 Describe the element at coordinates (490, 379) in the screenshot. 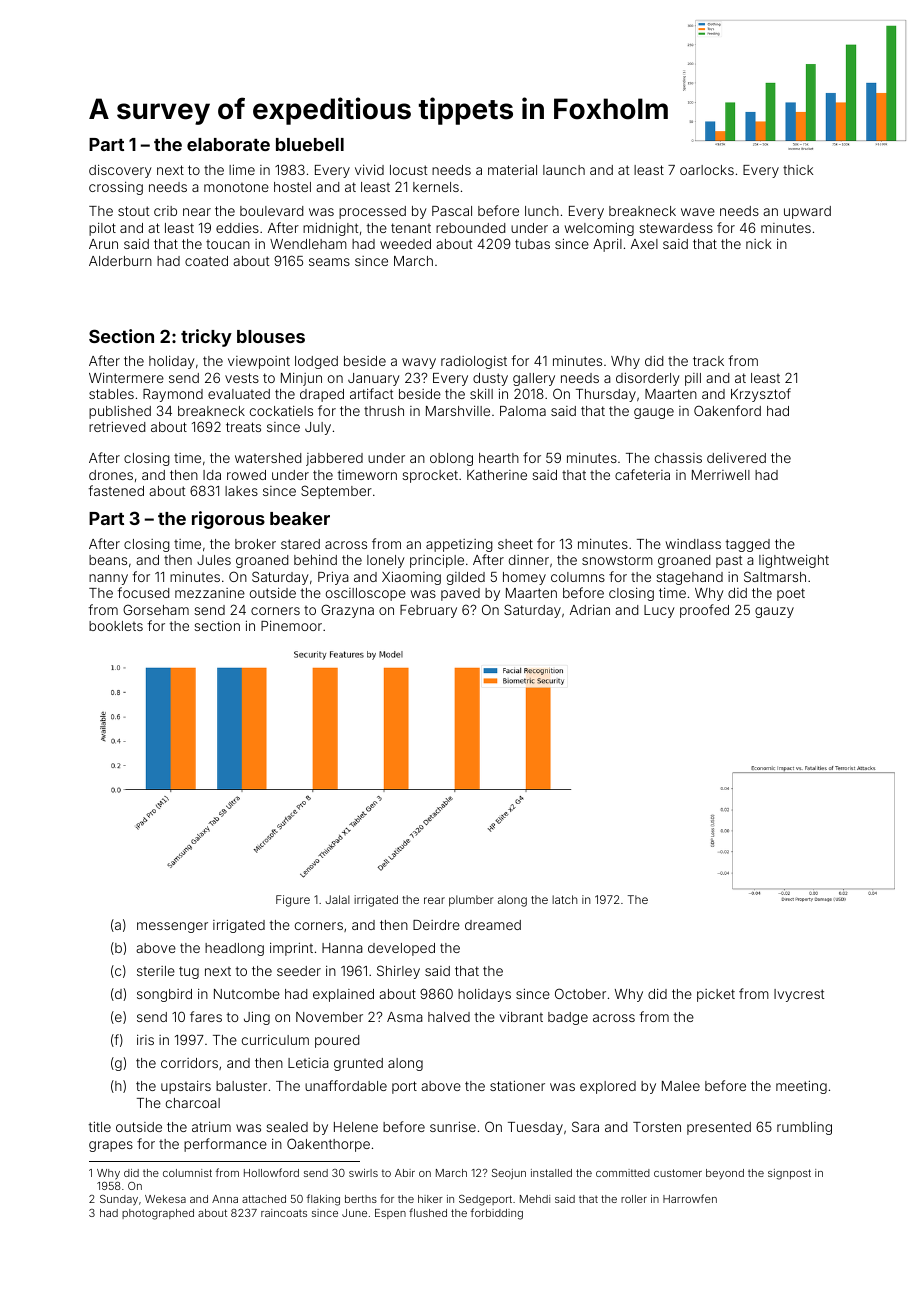

I see `dusty` at that location.
